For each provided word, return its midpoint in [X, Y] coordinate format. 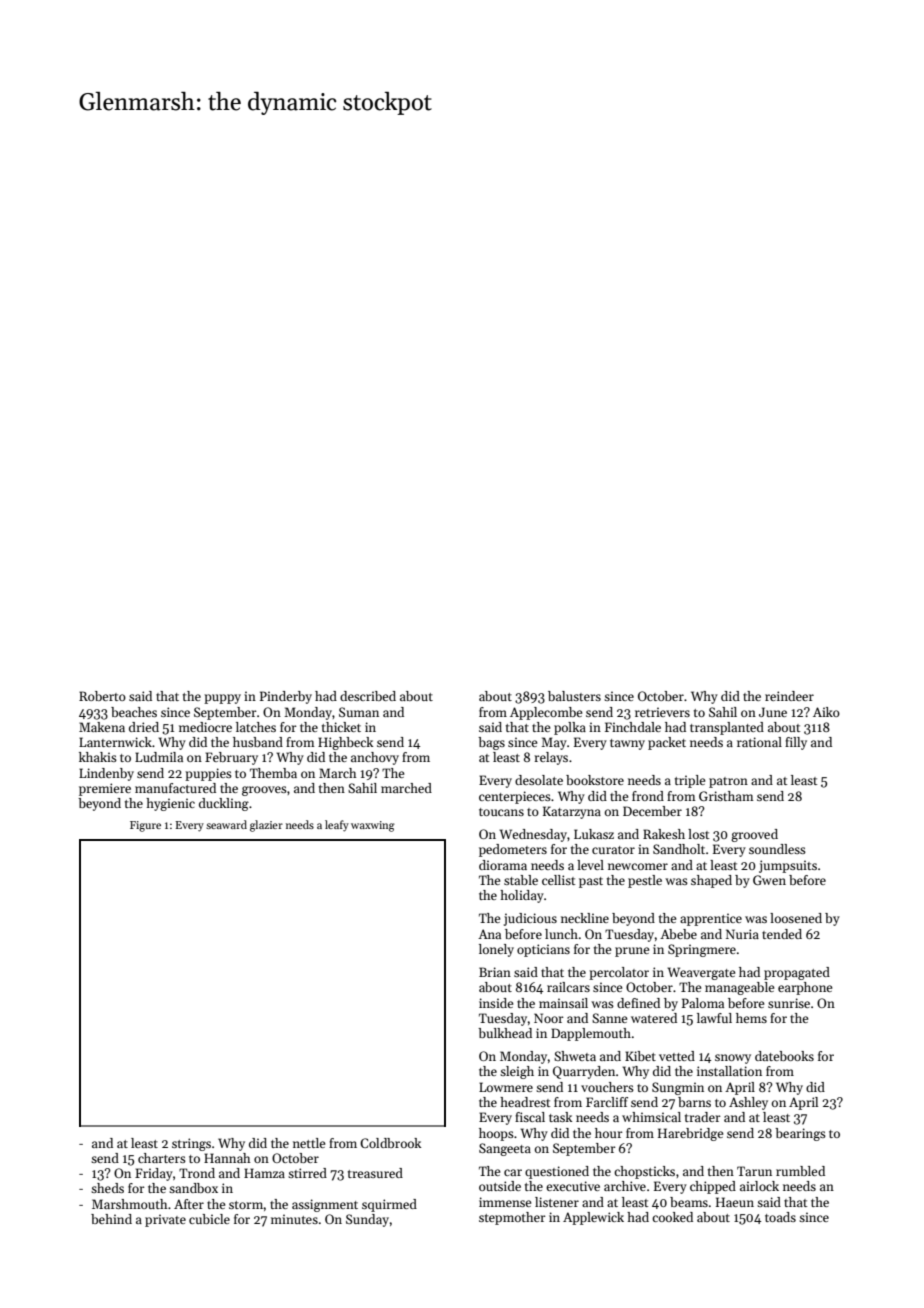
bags [491, 743]
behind [111, 1219]
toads [780, 1217]
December [652, 811]
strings [191, 1144]
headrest [525, 1102]
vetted [677, 1056]
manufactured [175, 788]
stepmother [512, 1218]
